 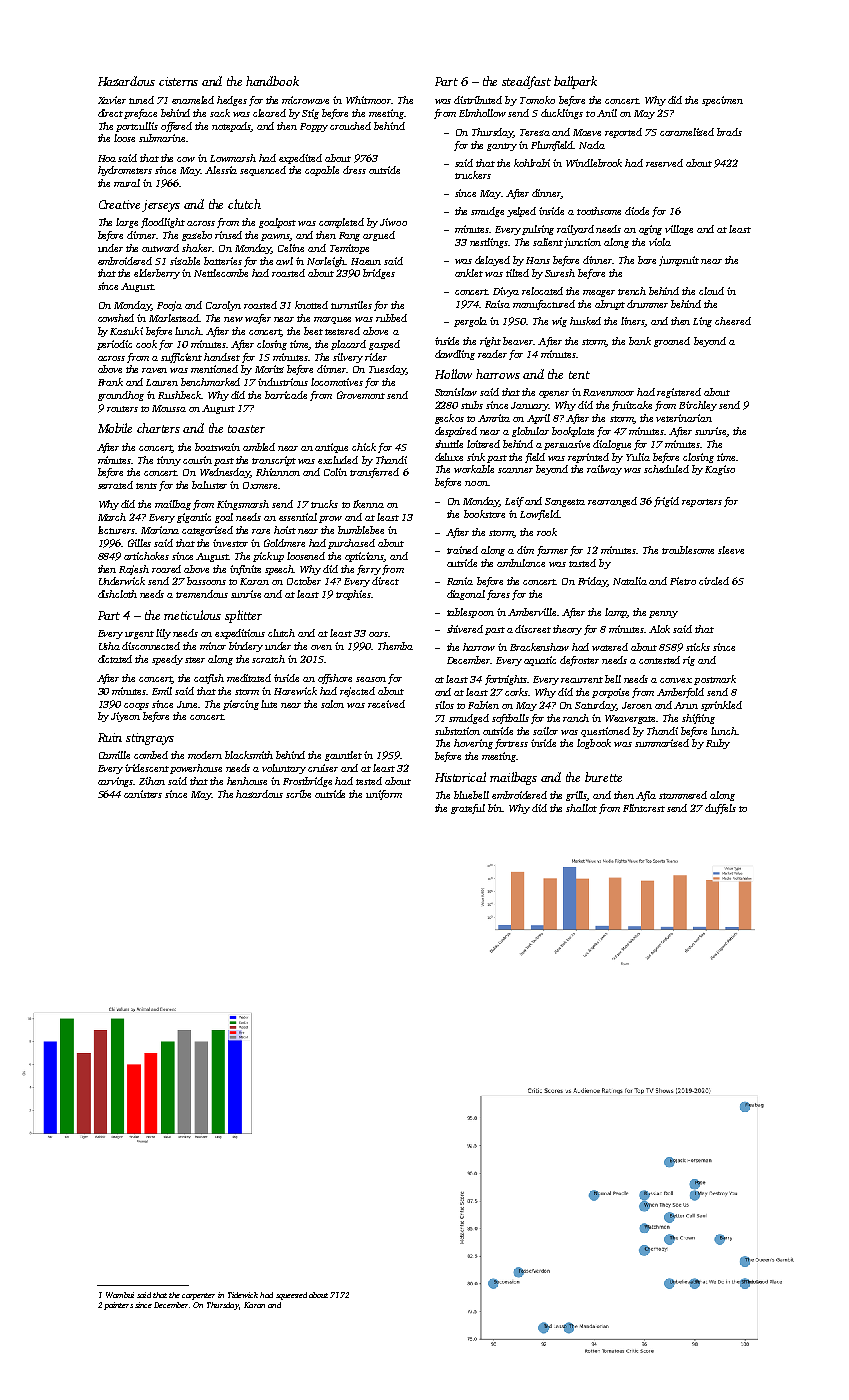 What do you see at coordinates (607, 113) in the screenshot?
I see `Anil` at bounding box center [607, 113].
